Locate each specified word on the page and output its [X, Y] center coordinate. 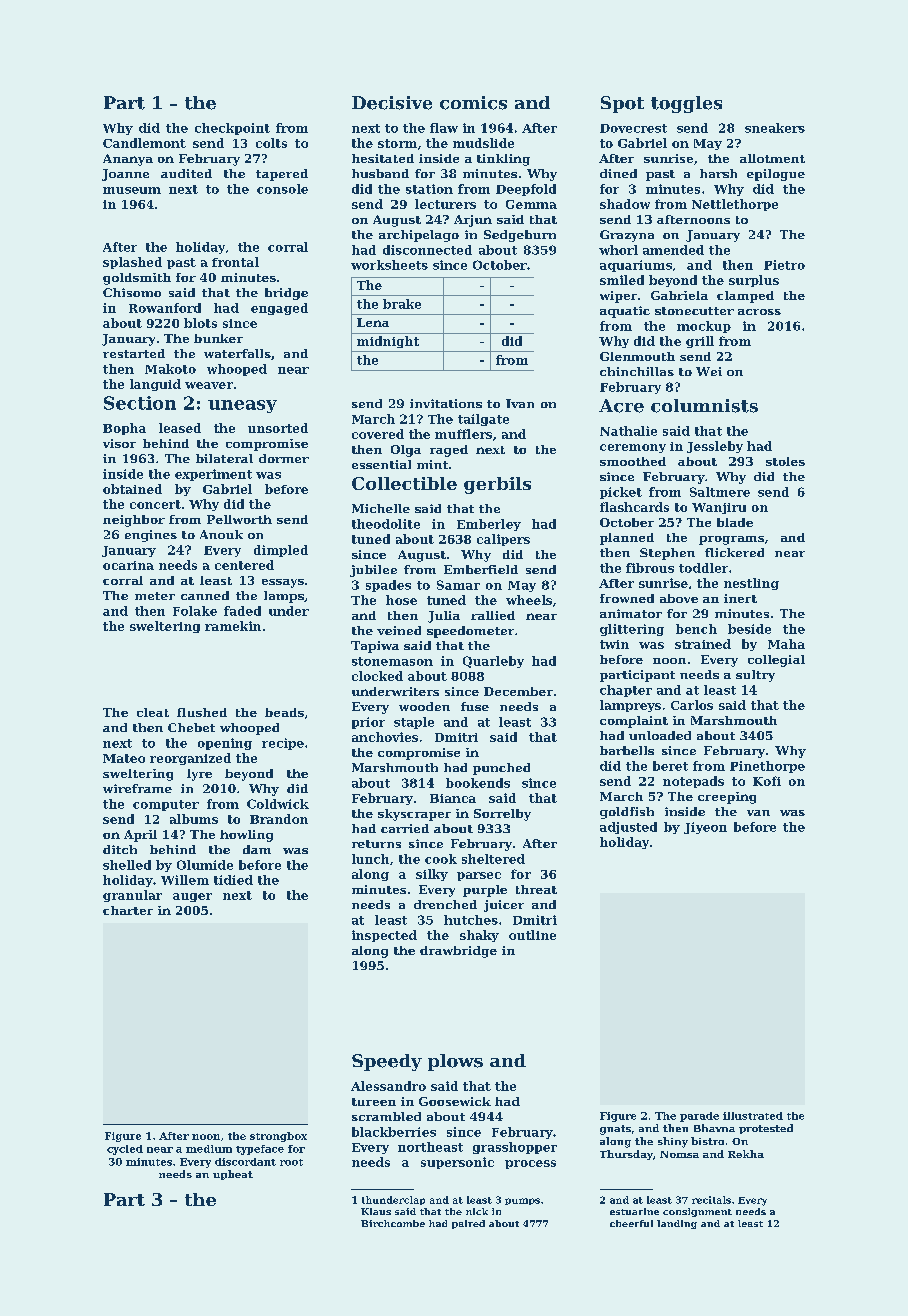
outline [532, 935]
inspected [384, 936]
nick [477, 1211]
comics [473, 103]
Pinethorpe [767, 767]
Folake [195, 611]
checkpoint [232, 129]
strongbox [278, 1137]
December [518, 691]
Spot [622, 104]
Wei [709, 371]
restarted [134, 353]
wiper [618, 297]
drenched [445, 904]
